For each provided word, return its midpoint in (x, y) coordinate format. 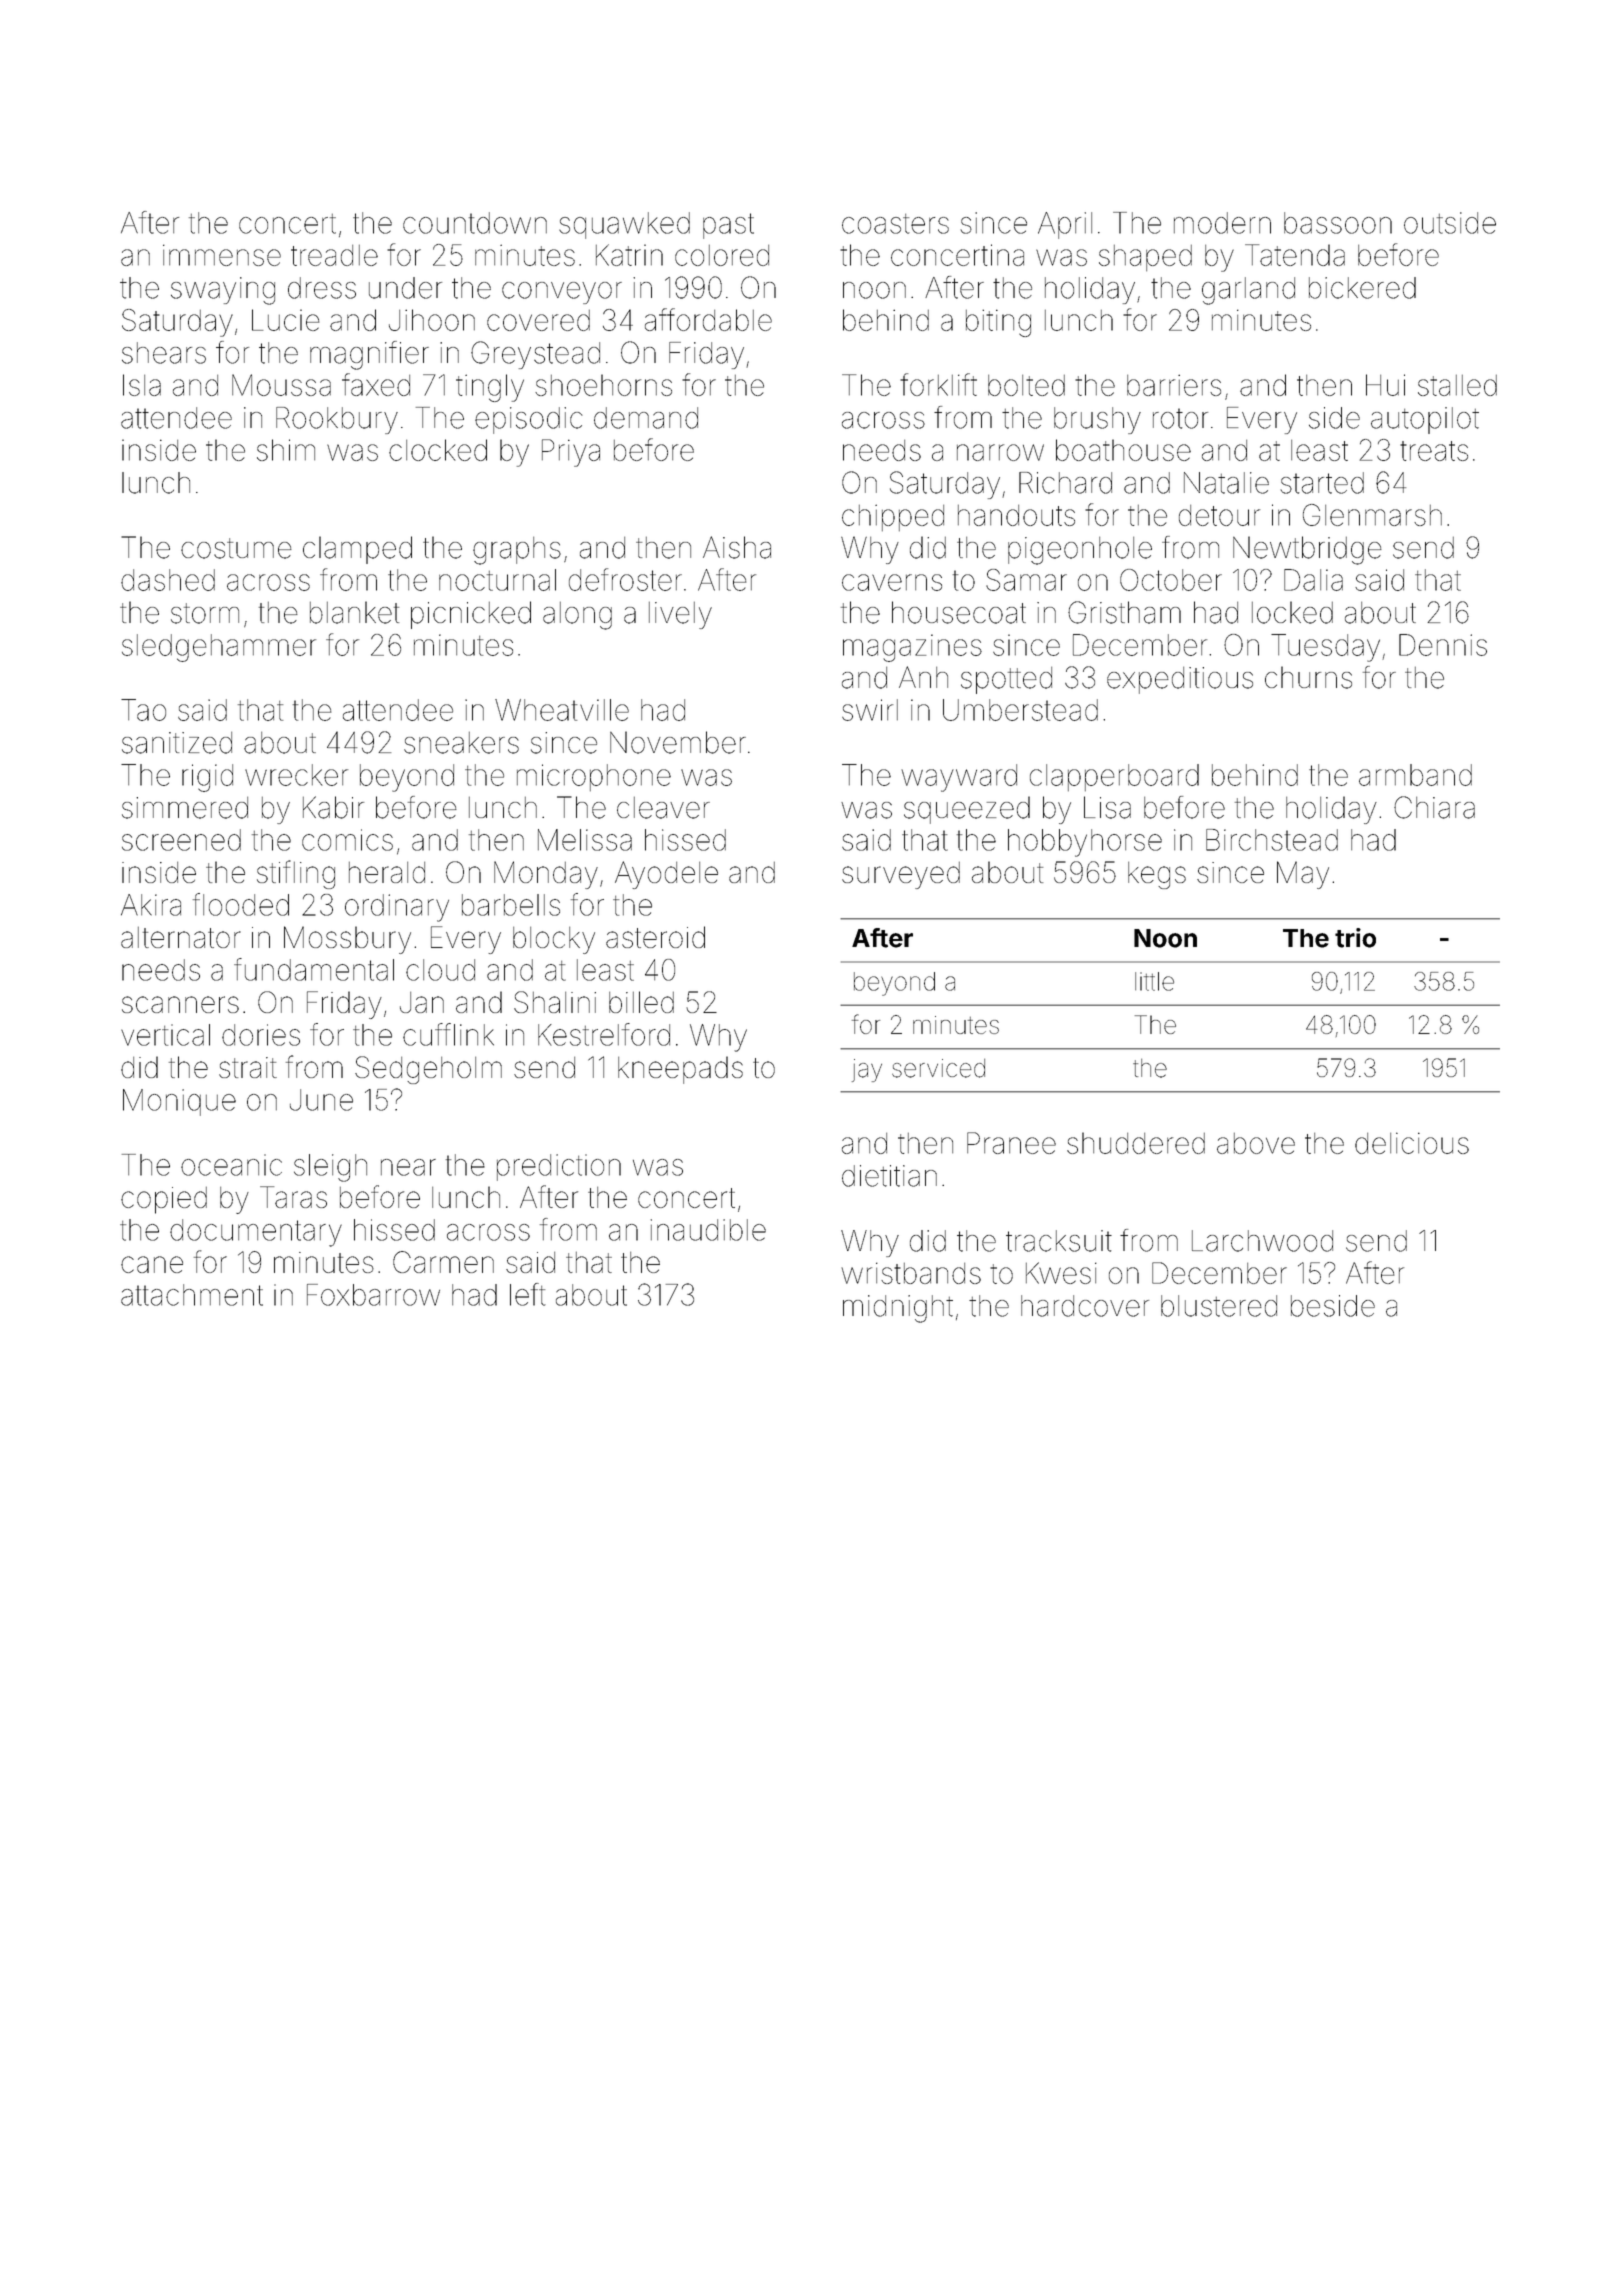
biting (998, 323)
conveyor (562, 293)
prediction (559, 1167)
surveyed (901, 875)
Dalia (1313, 580)
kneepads (680, 1070)
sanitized (177, 743)
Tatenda (1295, 255)
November (678, 742)
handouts (1016, 515)
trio (1355, 938)
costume (236, 548)
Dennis (1443, 645)
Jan (422, 1002)
